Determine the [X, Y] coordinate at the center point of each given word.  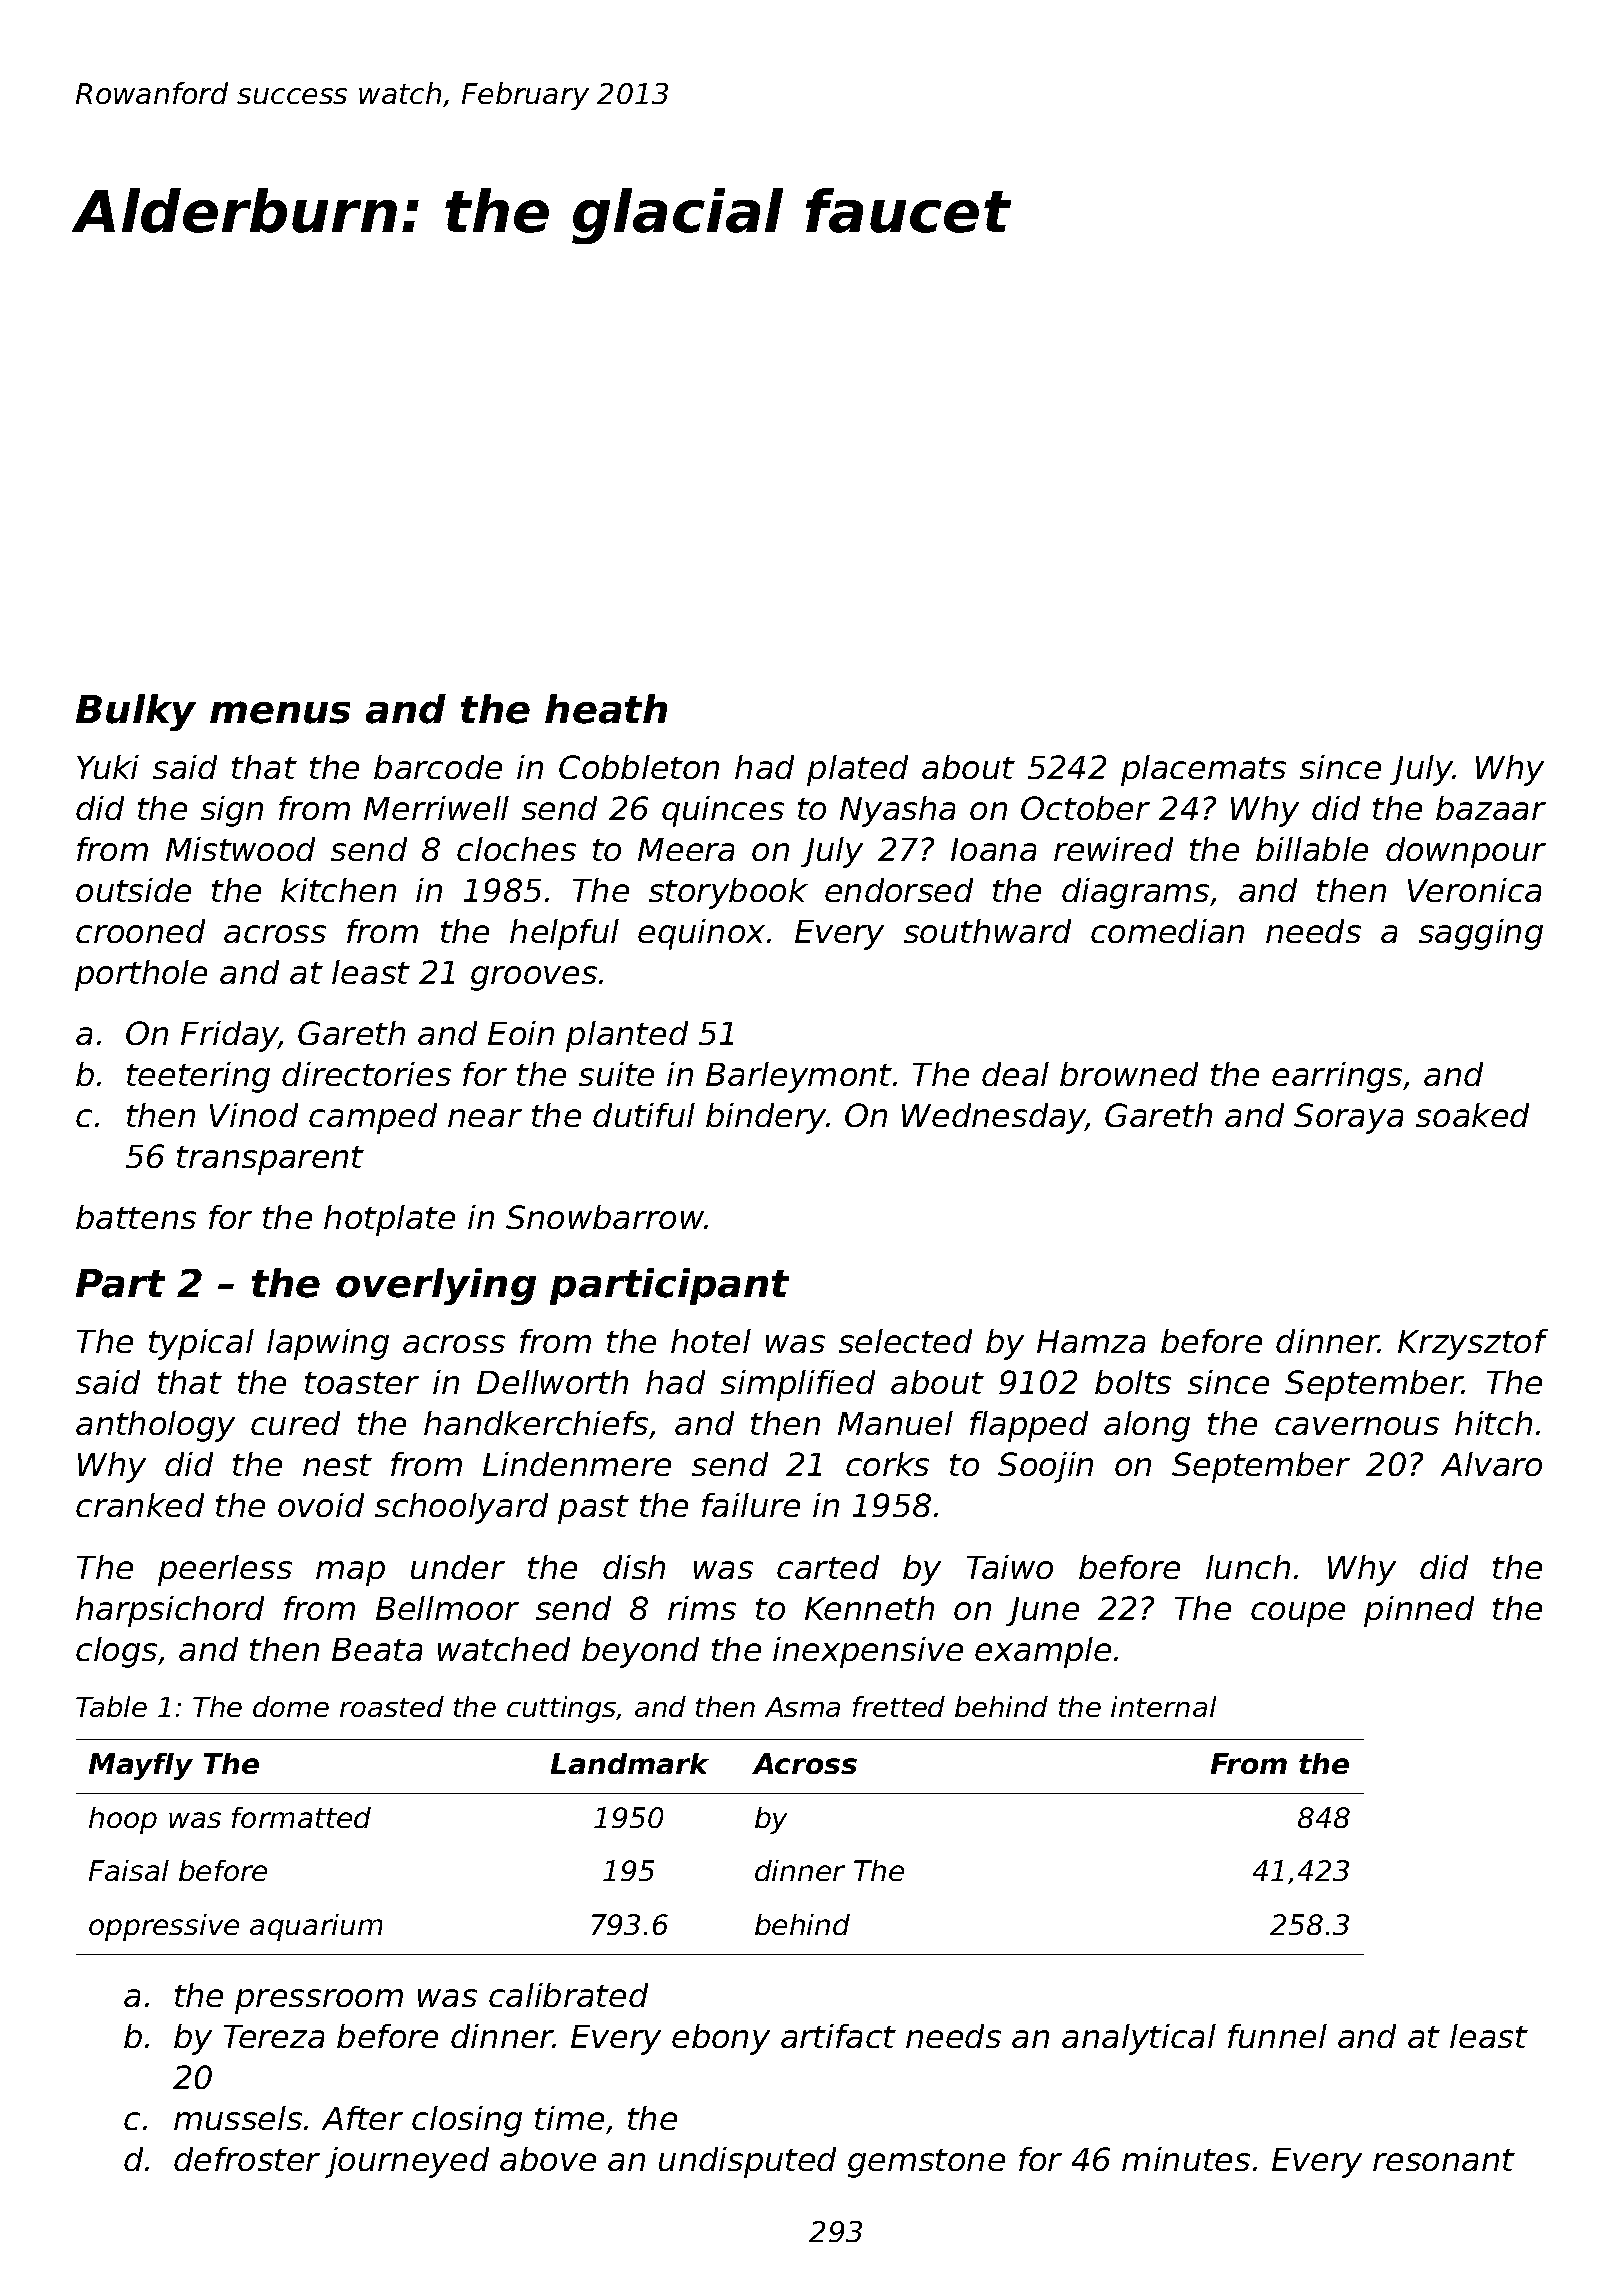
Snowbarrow [605, 1217]
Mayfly [141, 1766]
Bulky [136, 712]
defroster [247, 2159]
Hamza [1091, 1341]
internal [1163, 1706]
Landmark [630, 1763]
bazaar [1491, 808]
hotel [711, 1341]
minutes [1186, 2159]
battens [136, 1217]
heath [606, 709]
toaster [362, 1383]
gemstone [926, 2163]
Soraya [1348, 1118]
